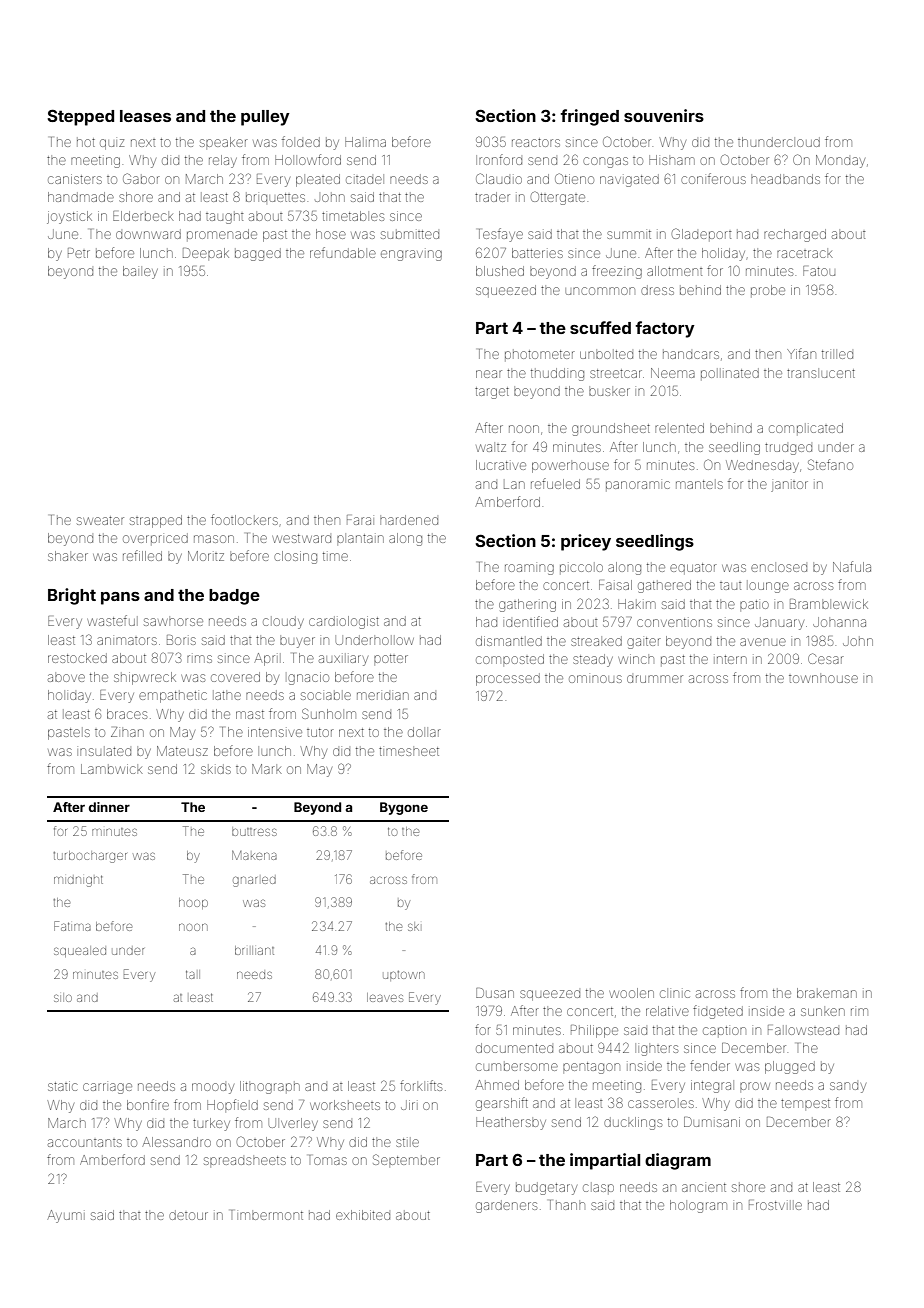  Describe the element at coordinates (664, 115) in the screenshot. I see `souvenirs` at that location.
